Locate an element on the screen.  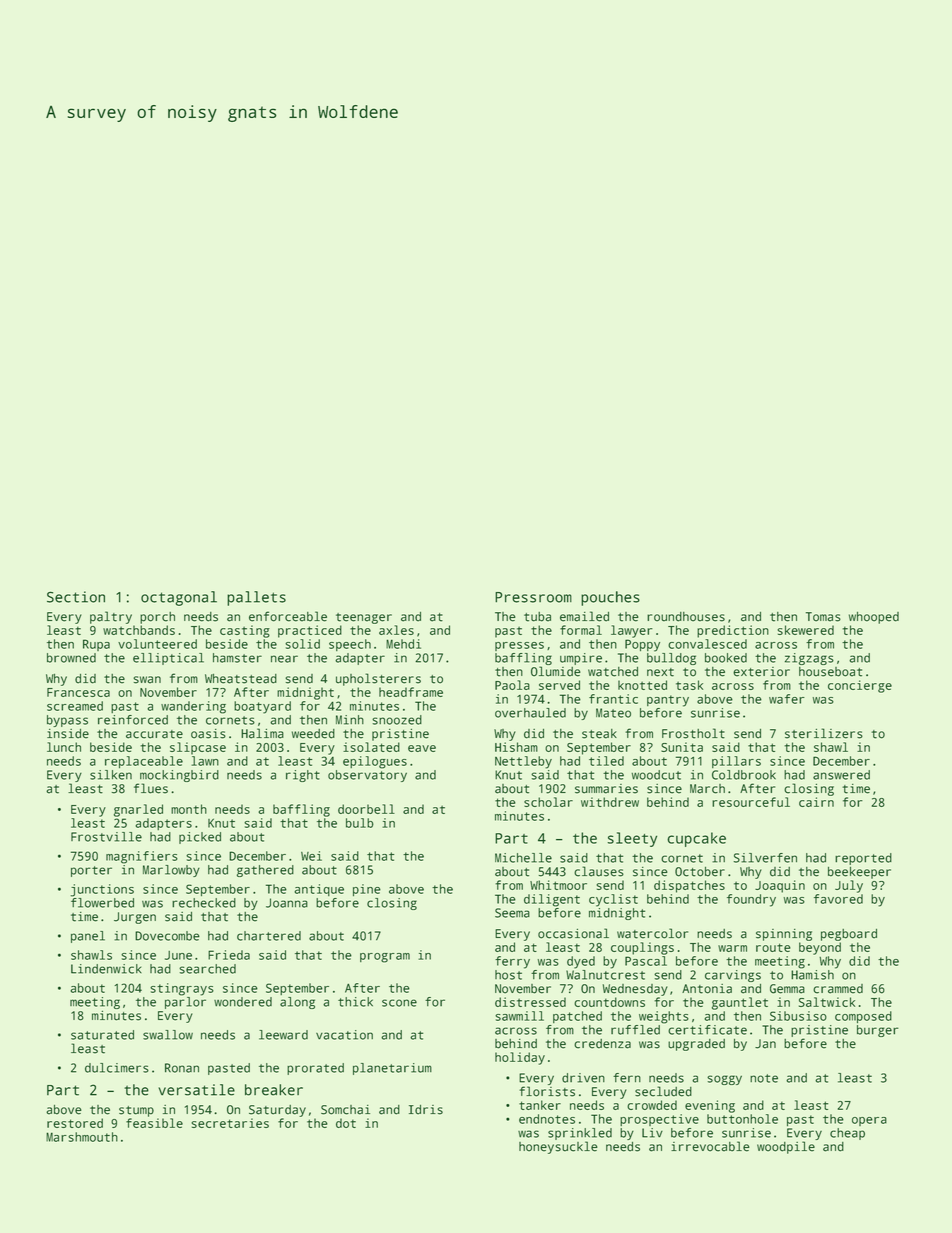
pine is located at coordinates (367, 890).
